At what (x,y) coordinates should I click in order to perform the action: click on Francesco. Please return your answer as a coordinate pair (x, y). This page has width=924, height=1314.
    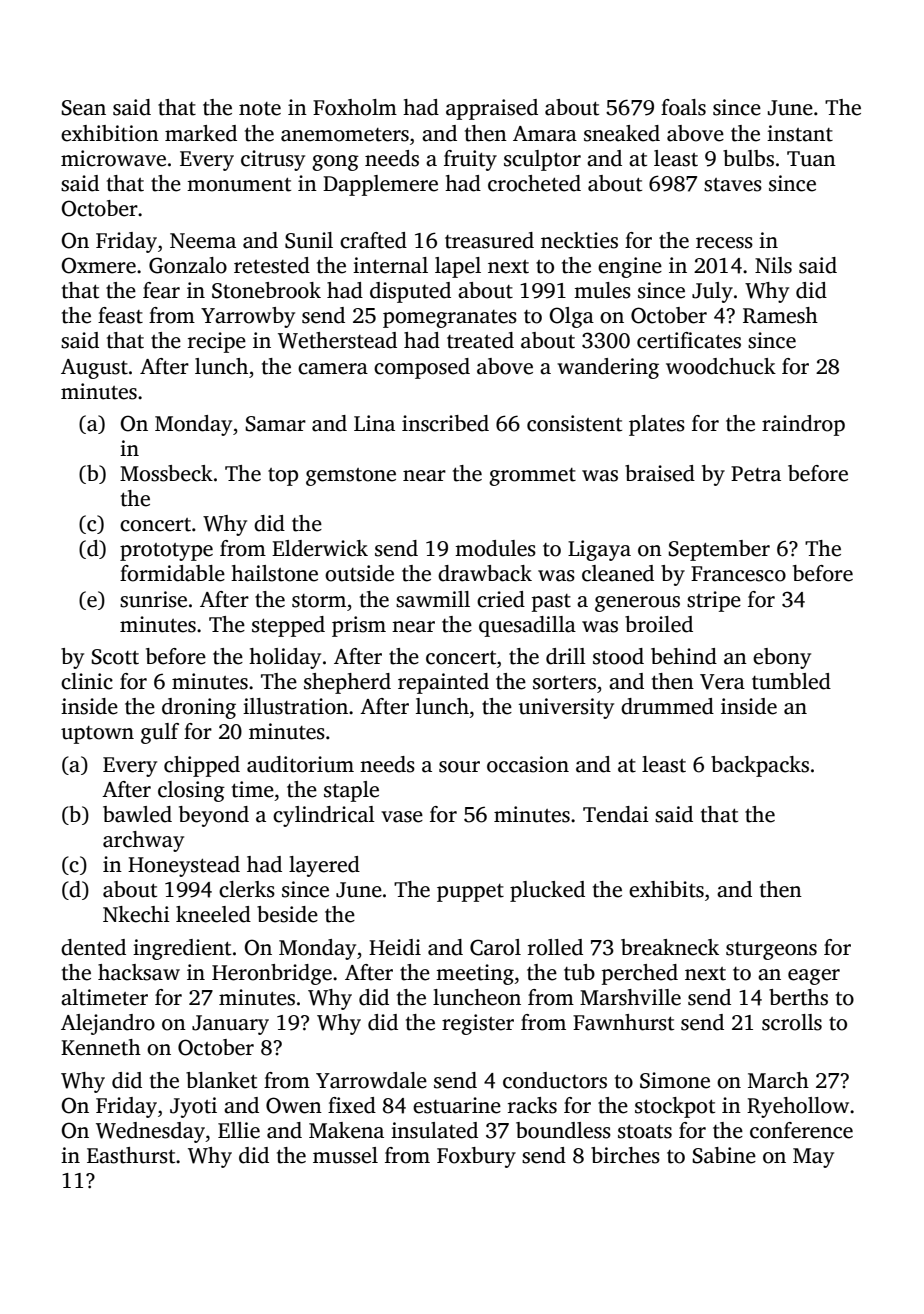
    Looking at the image, I should click on (738, 574).
